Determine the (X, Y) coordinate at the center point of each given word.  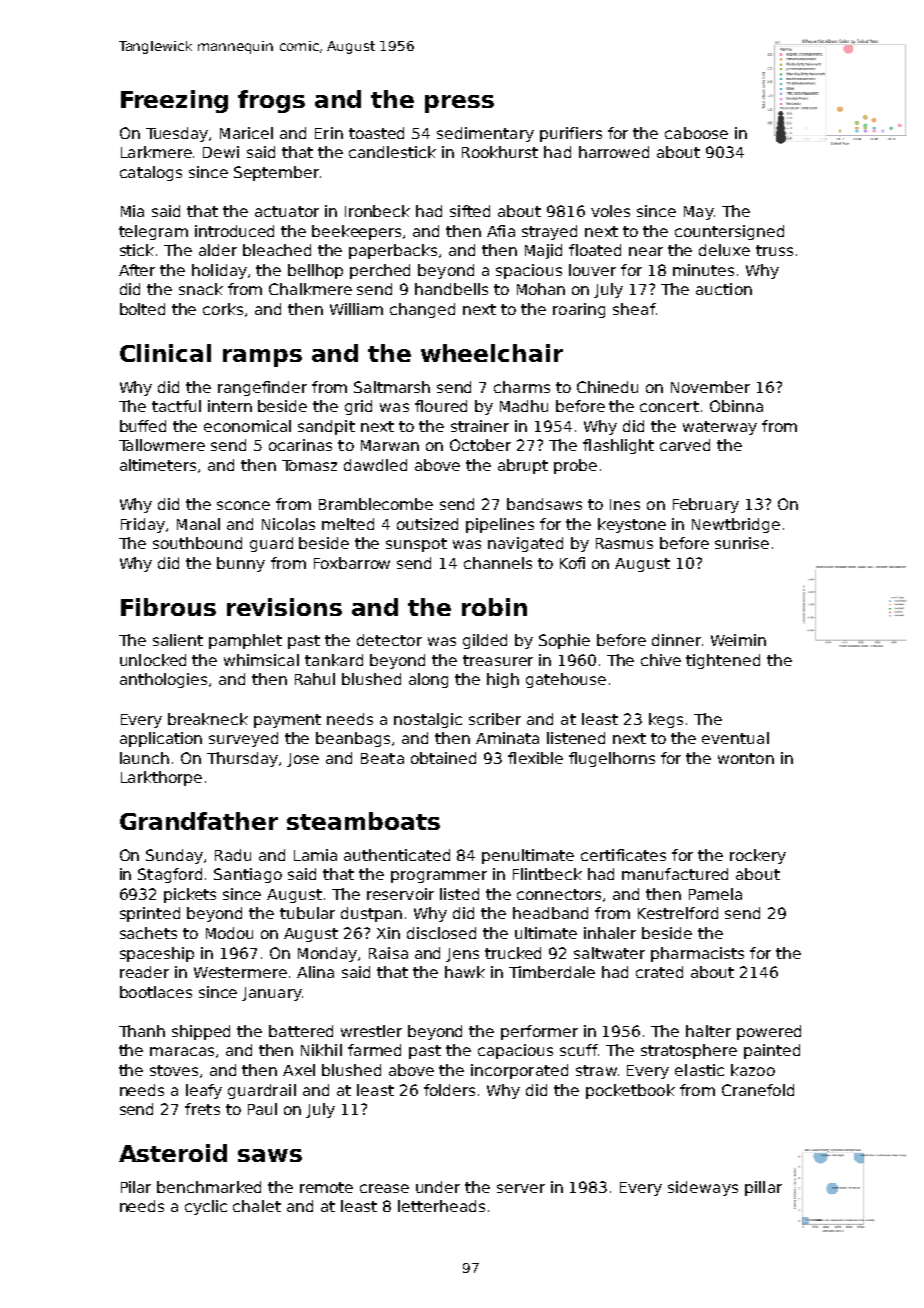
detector (389, 640)
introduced (234, 231)
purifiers (571, 134)
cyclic (206, 1207)
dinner (676, 640)
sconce (243, 505)
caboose (696, 133)
